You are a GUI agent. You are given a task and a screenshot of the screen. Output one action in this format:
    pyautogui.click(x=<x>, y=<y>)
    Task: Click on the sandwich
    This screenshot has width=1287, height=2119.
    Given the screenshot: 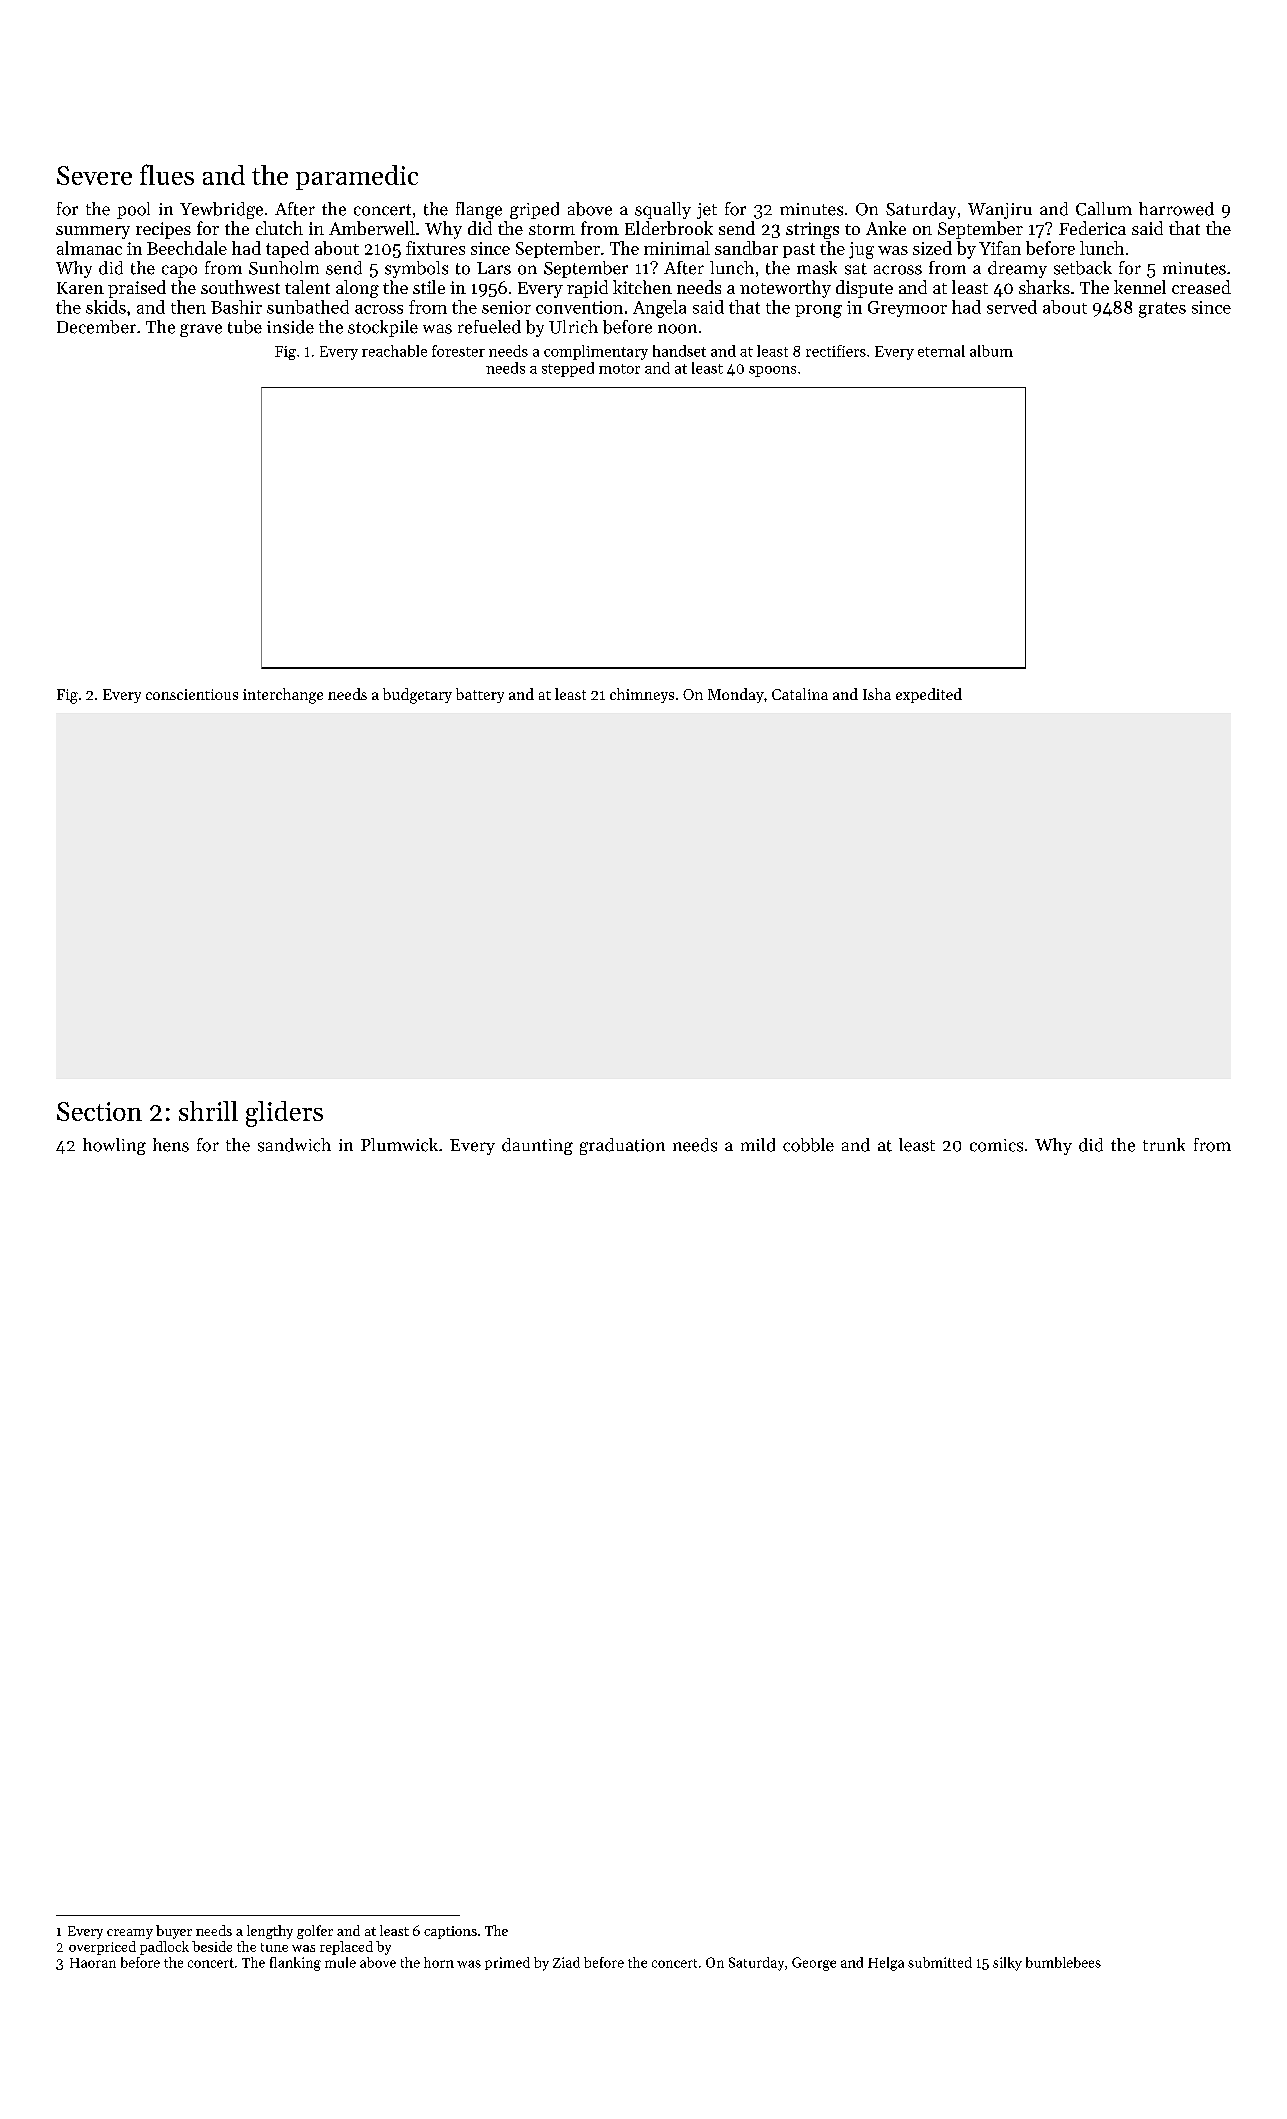 What is the action you would take?
    pyautogui.click(x=294, y=1145)
